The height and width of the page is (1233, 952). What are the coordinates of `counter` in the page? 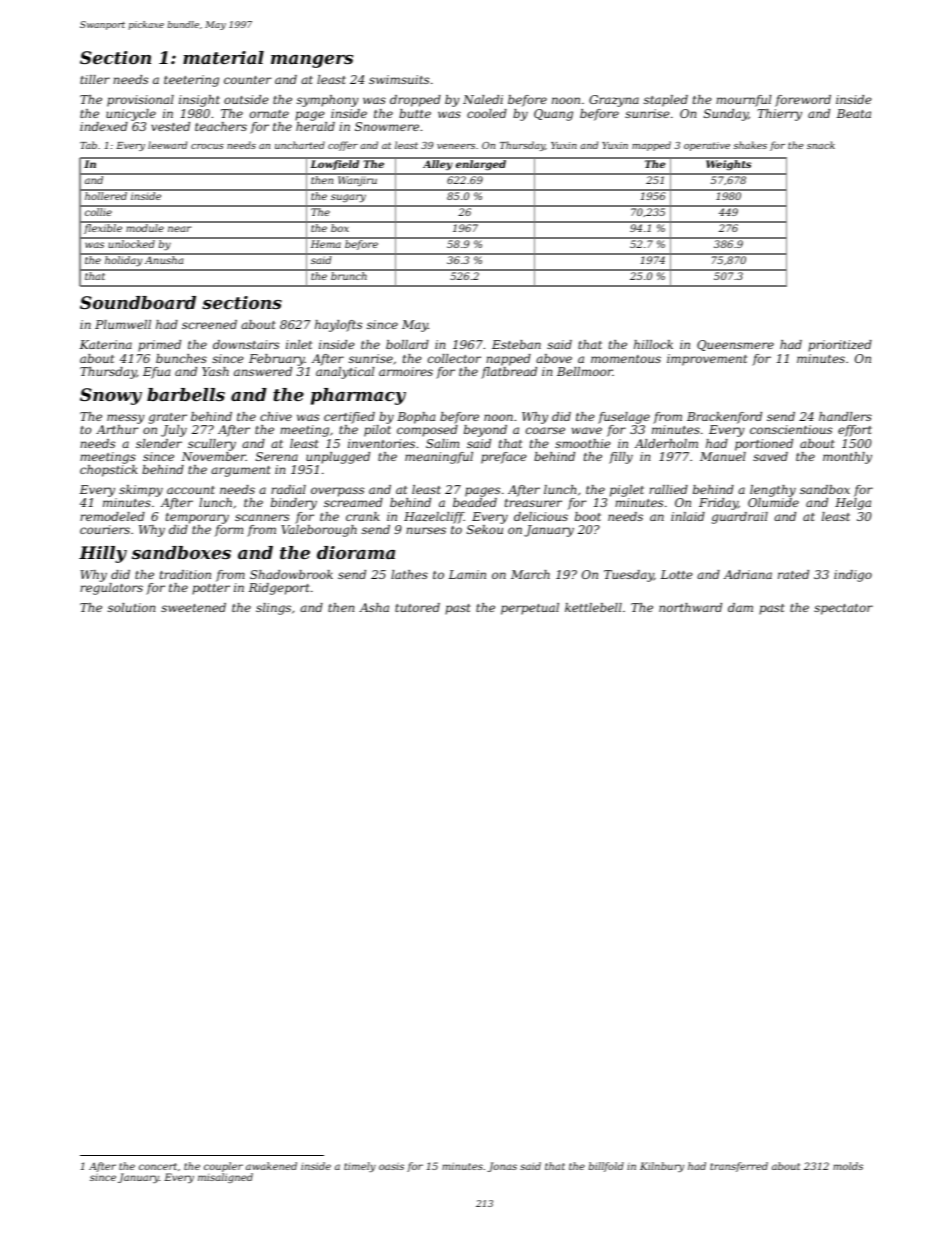 It's located at (247, 80).
